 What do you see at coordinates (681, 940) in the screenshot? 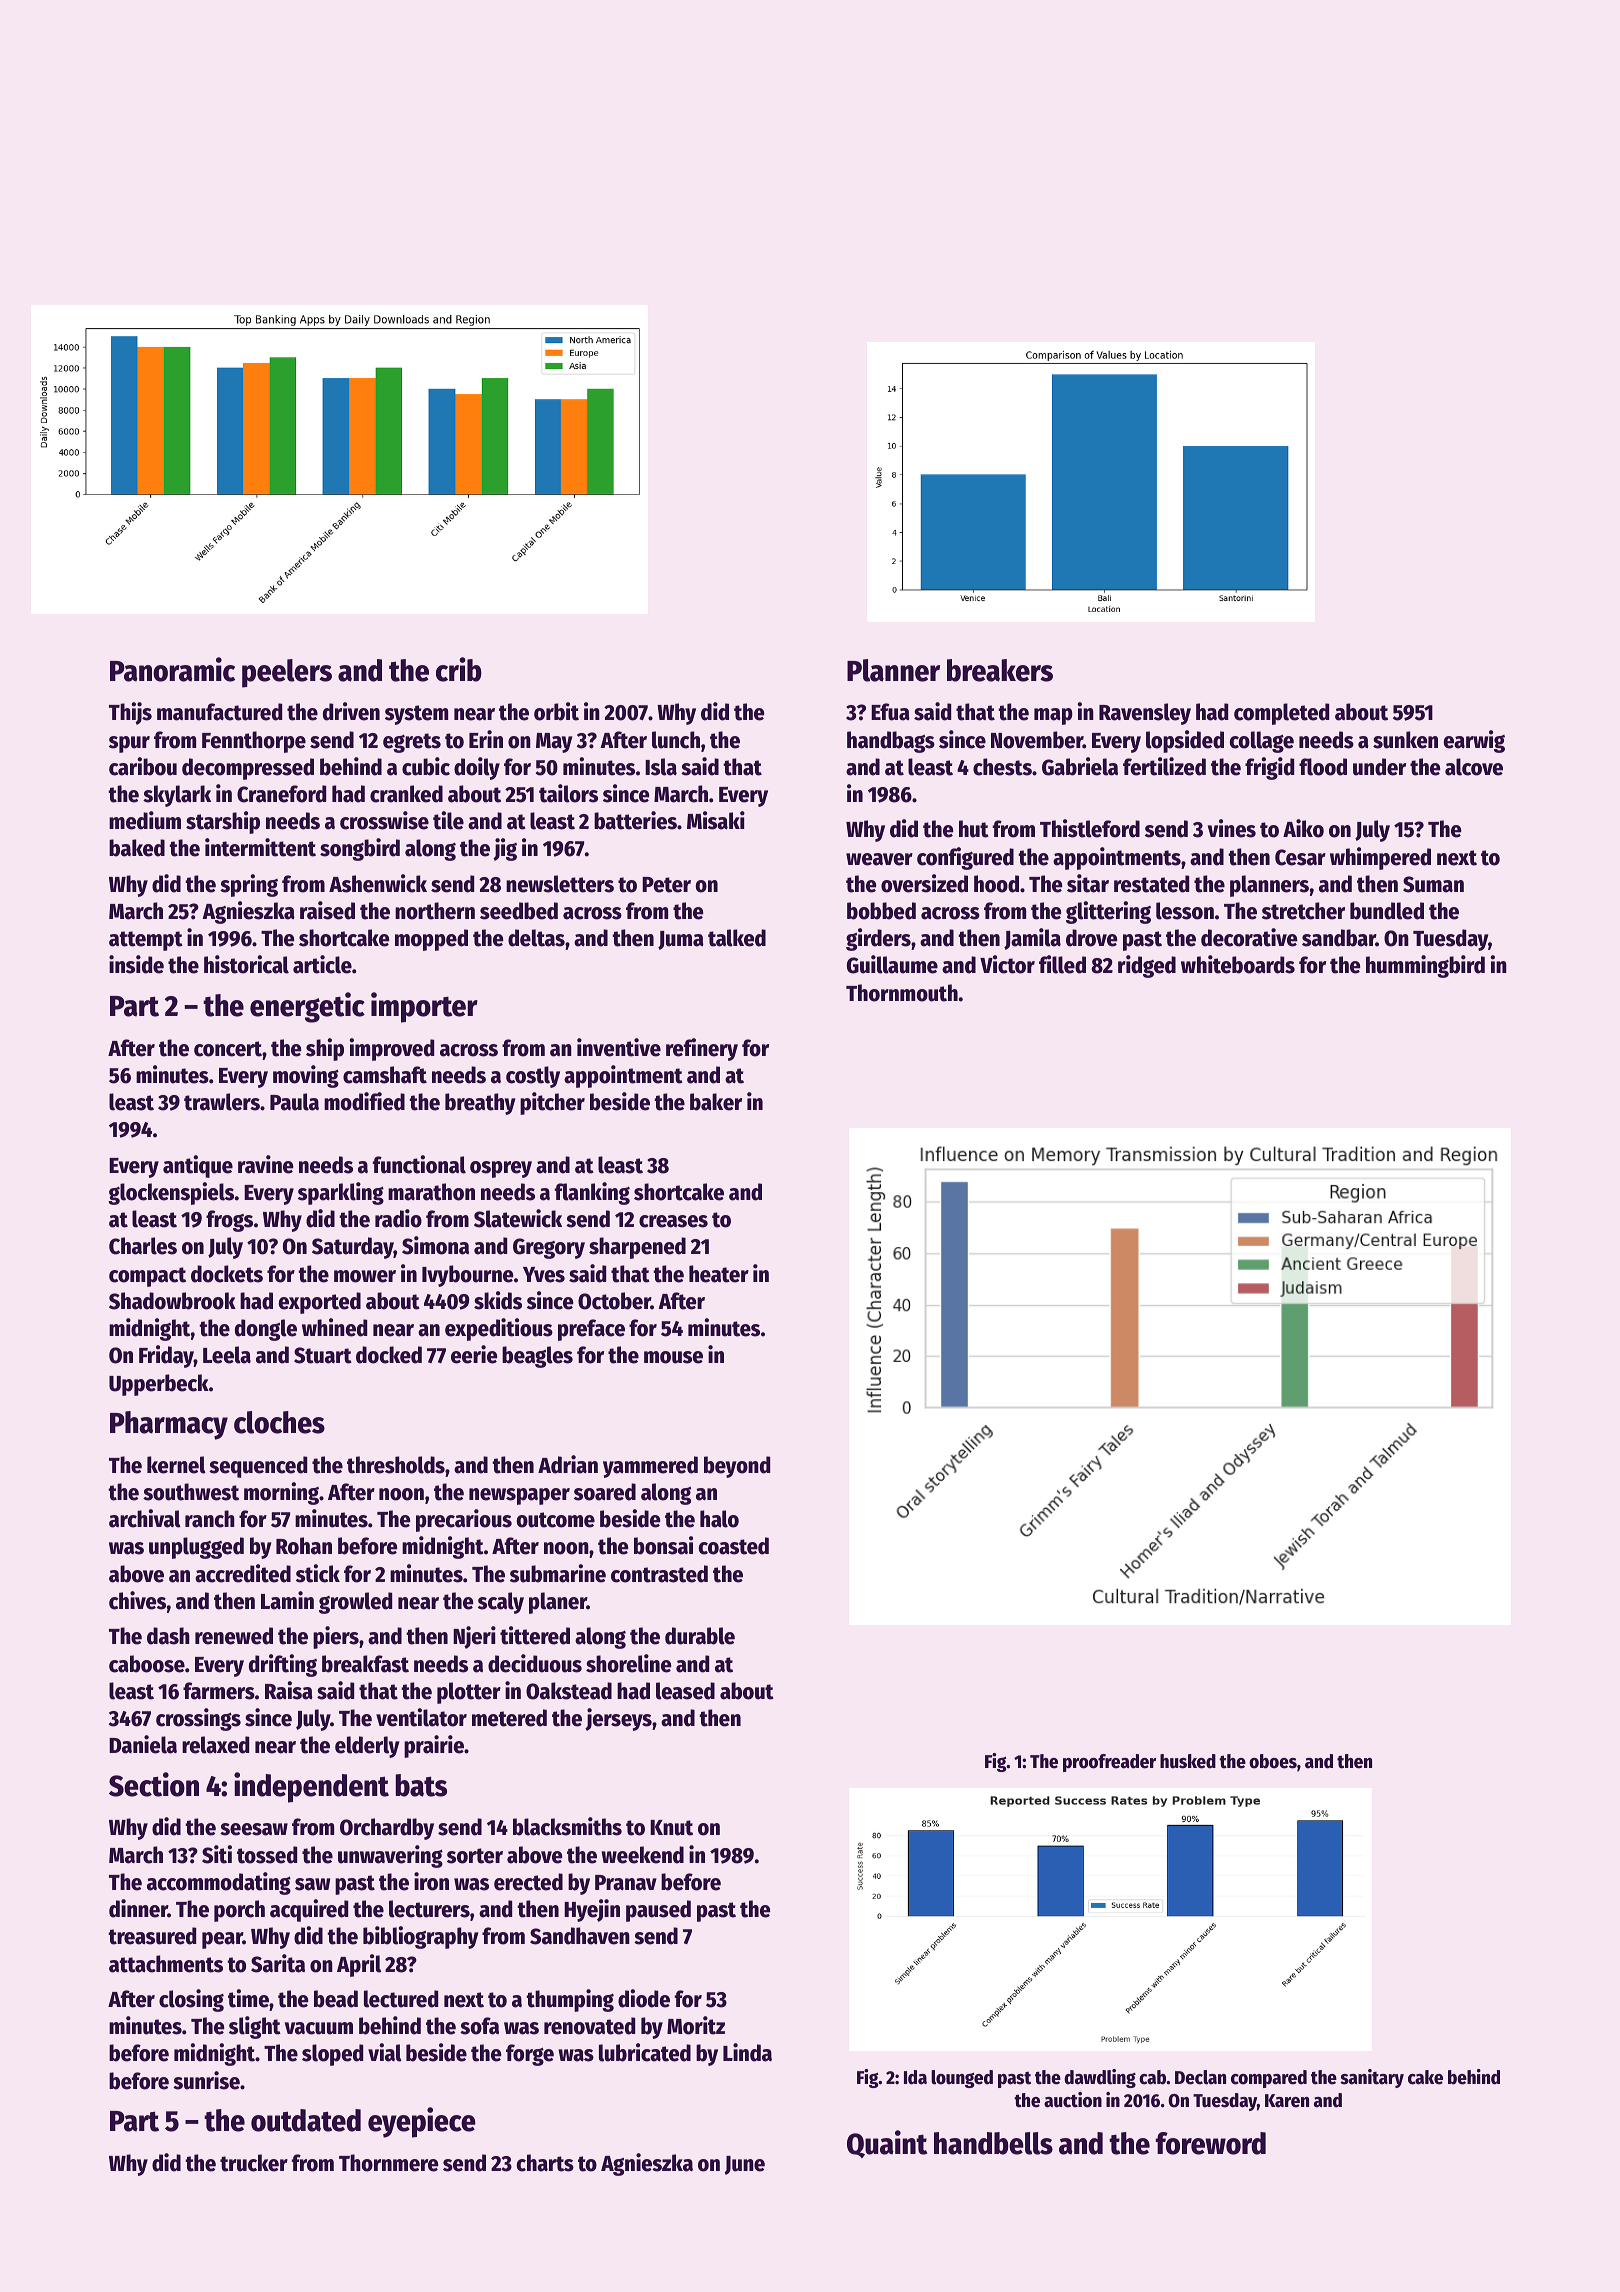
I see `Juma` at bounding box center [681, 940].
